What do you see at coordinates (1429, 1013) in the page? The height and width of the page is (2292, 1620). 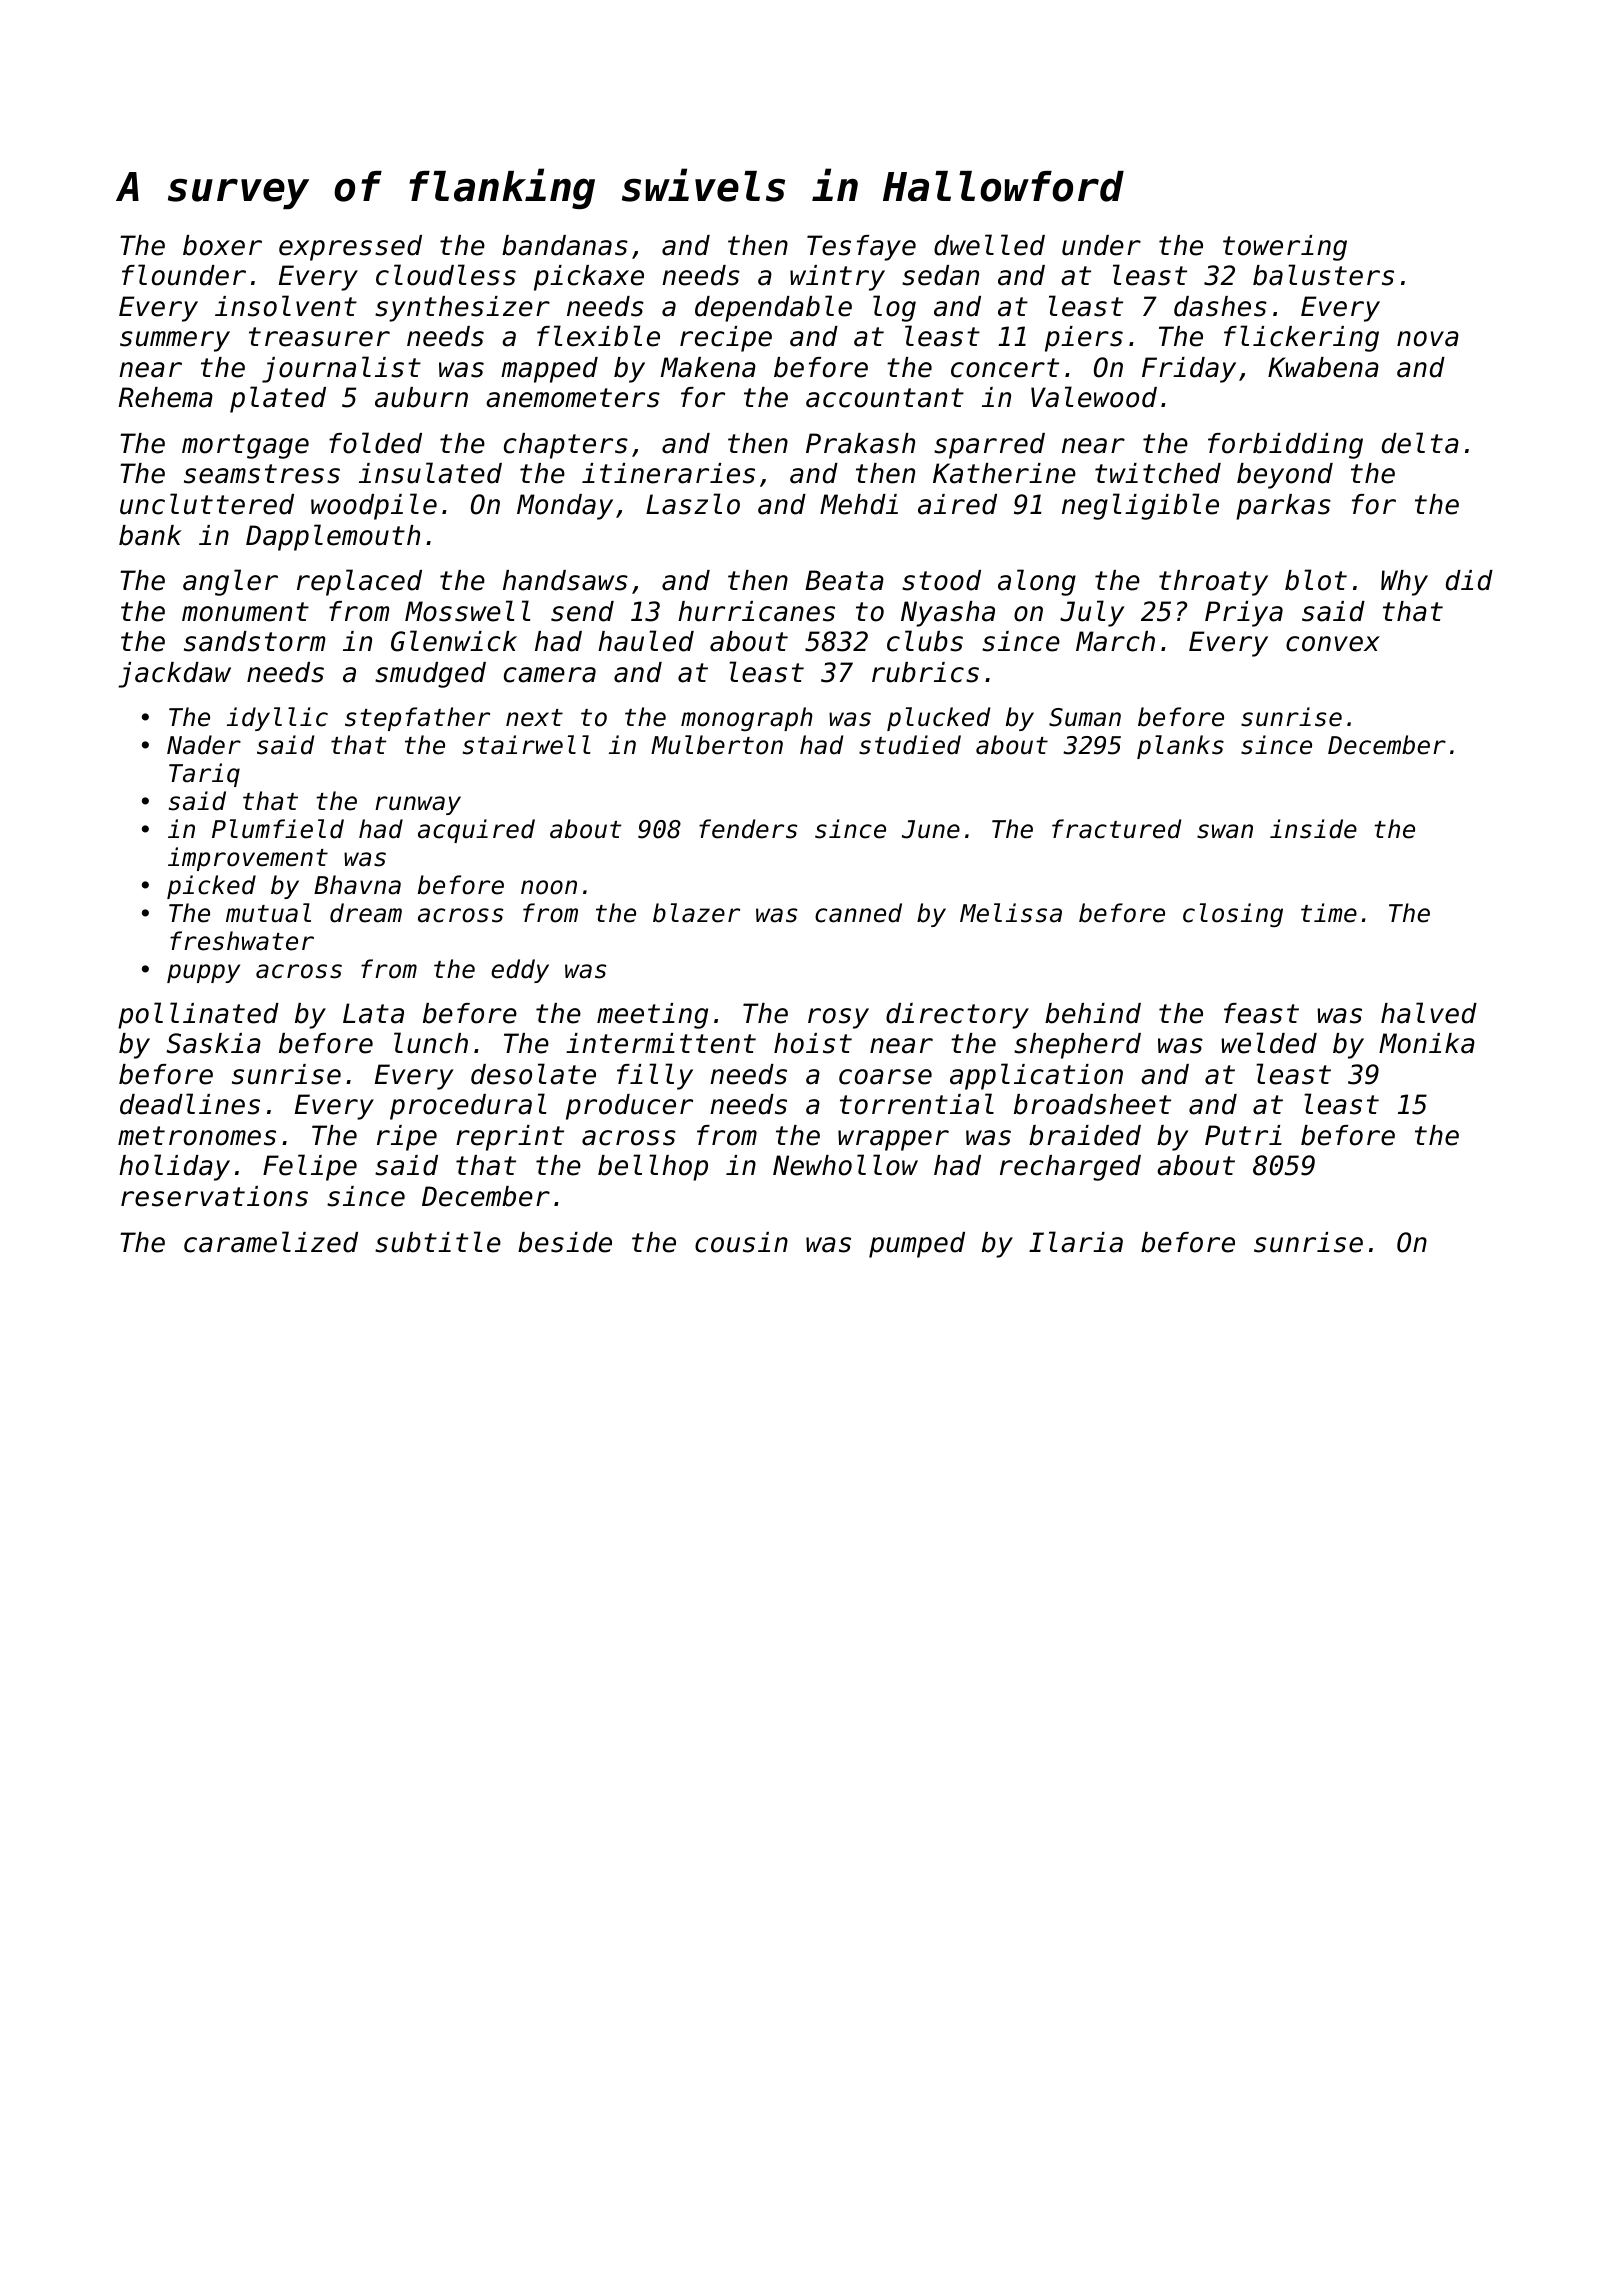 I see `halved` at bounding box center [1429, 1013].
